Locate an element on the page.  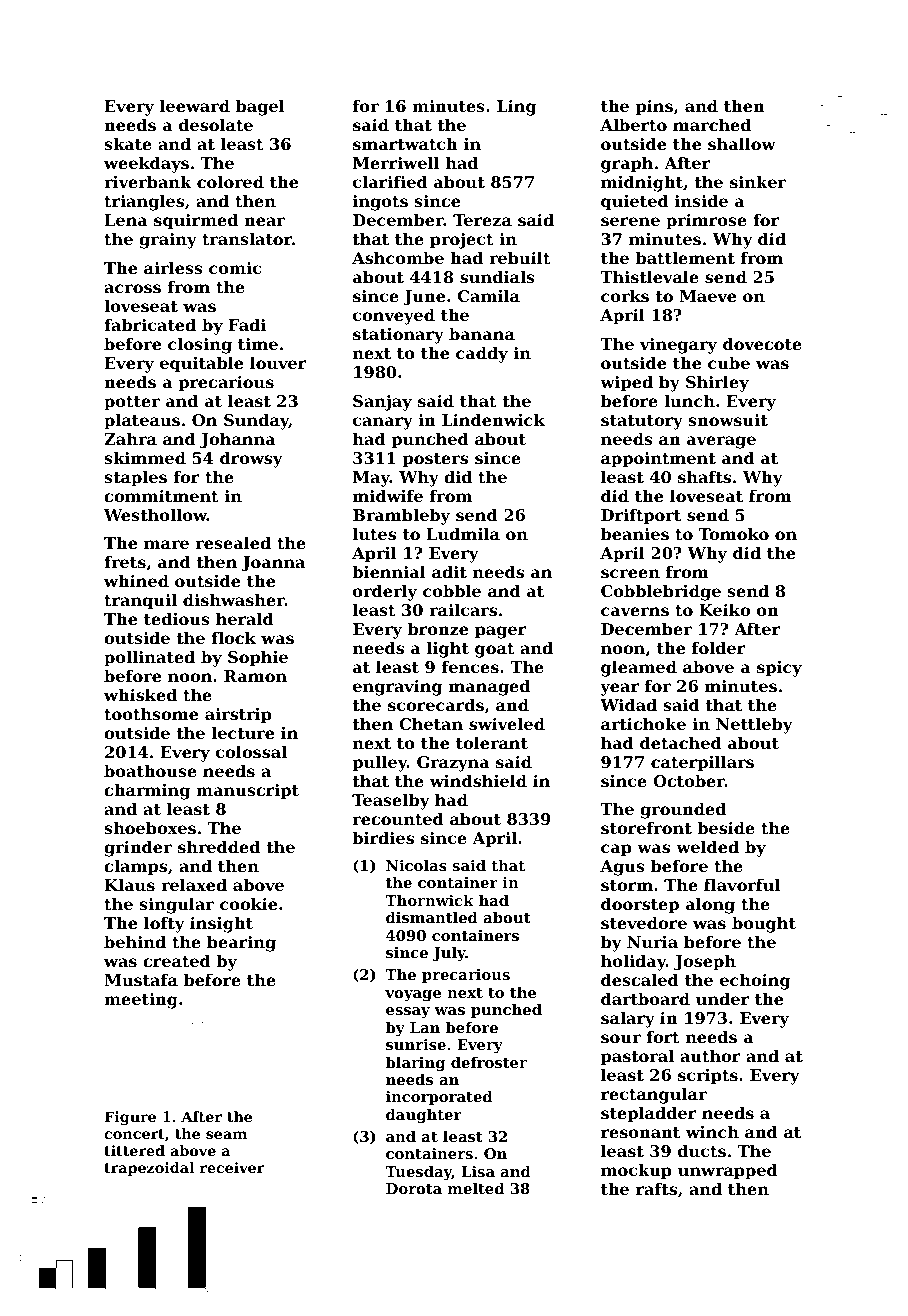
receiver is located at coordinates (232, 1167).
